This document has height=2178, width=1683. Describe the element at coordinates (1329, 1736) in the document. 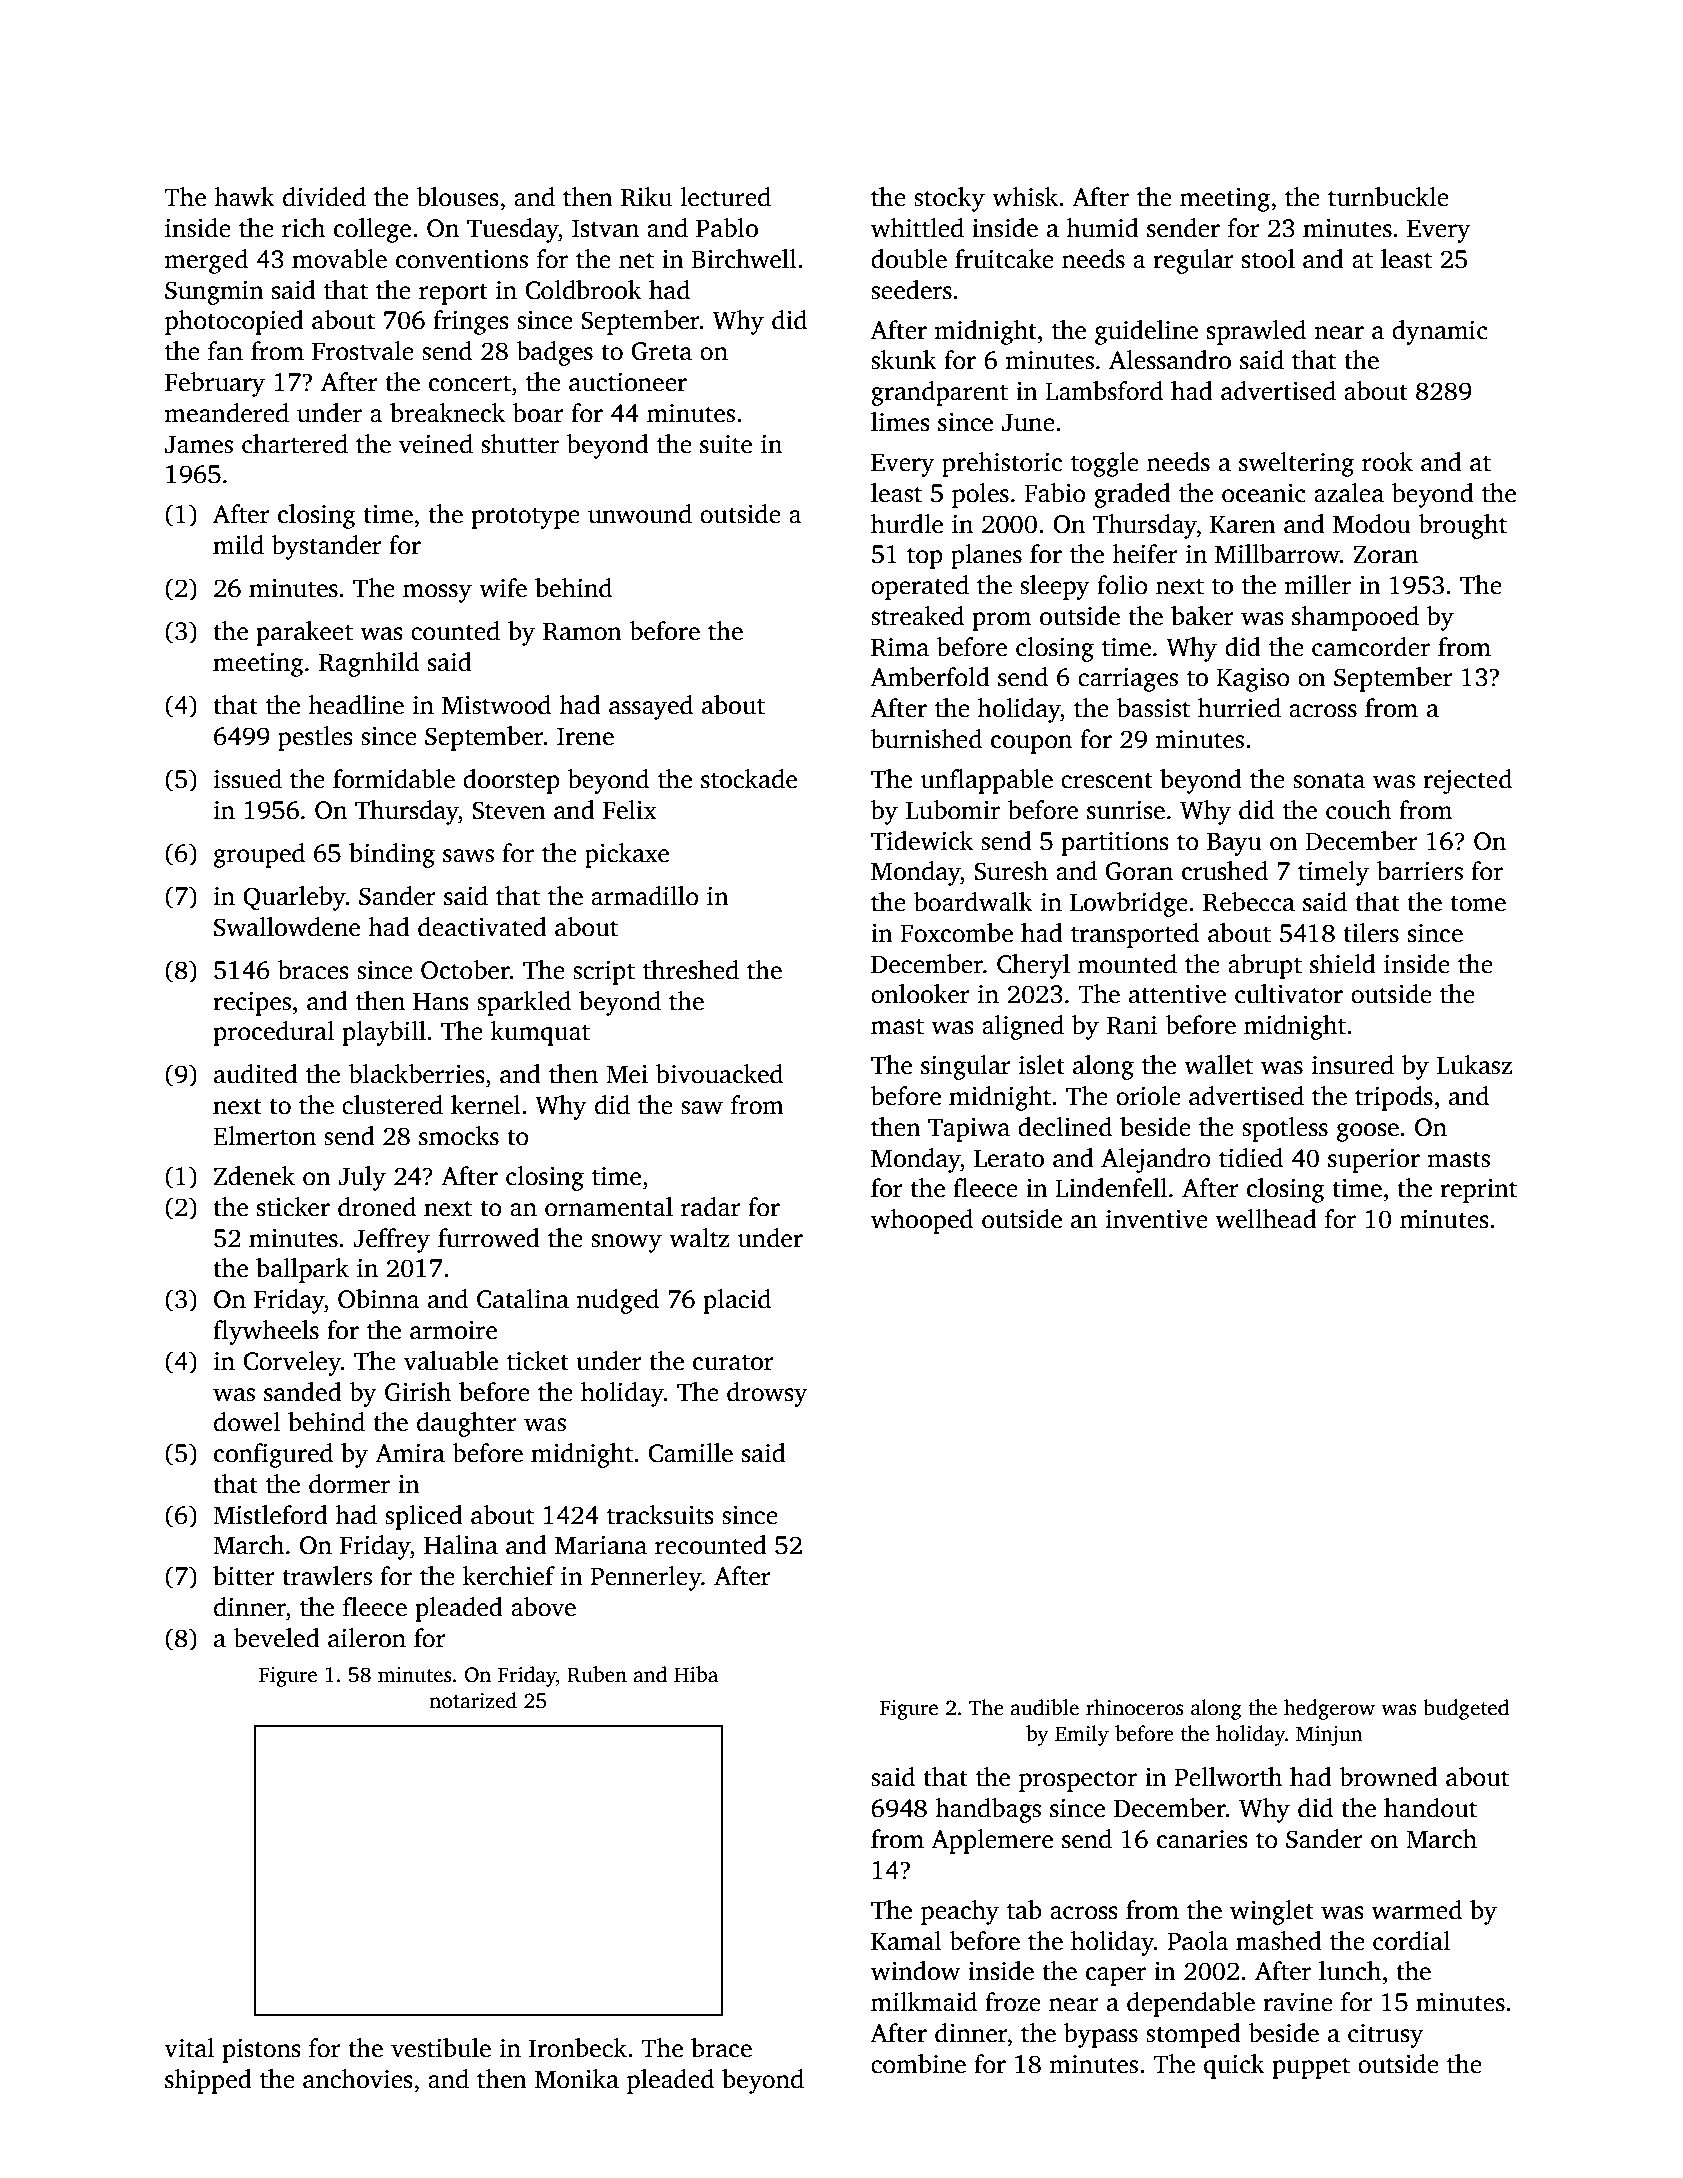

I see `Minjun` at that location.
